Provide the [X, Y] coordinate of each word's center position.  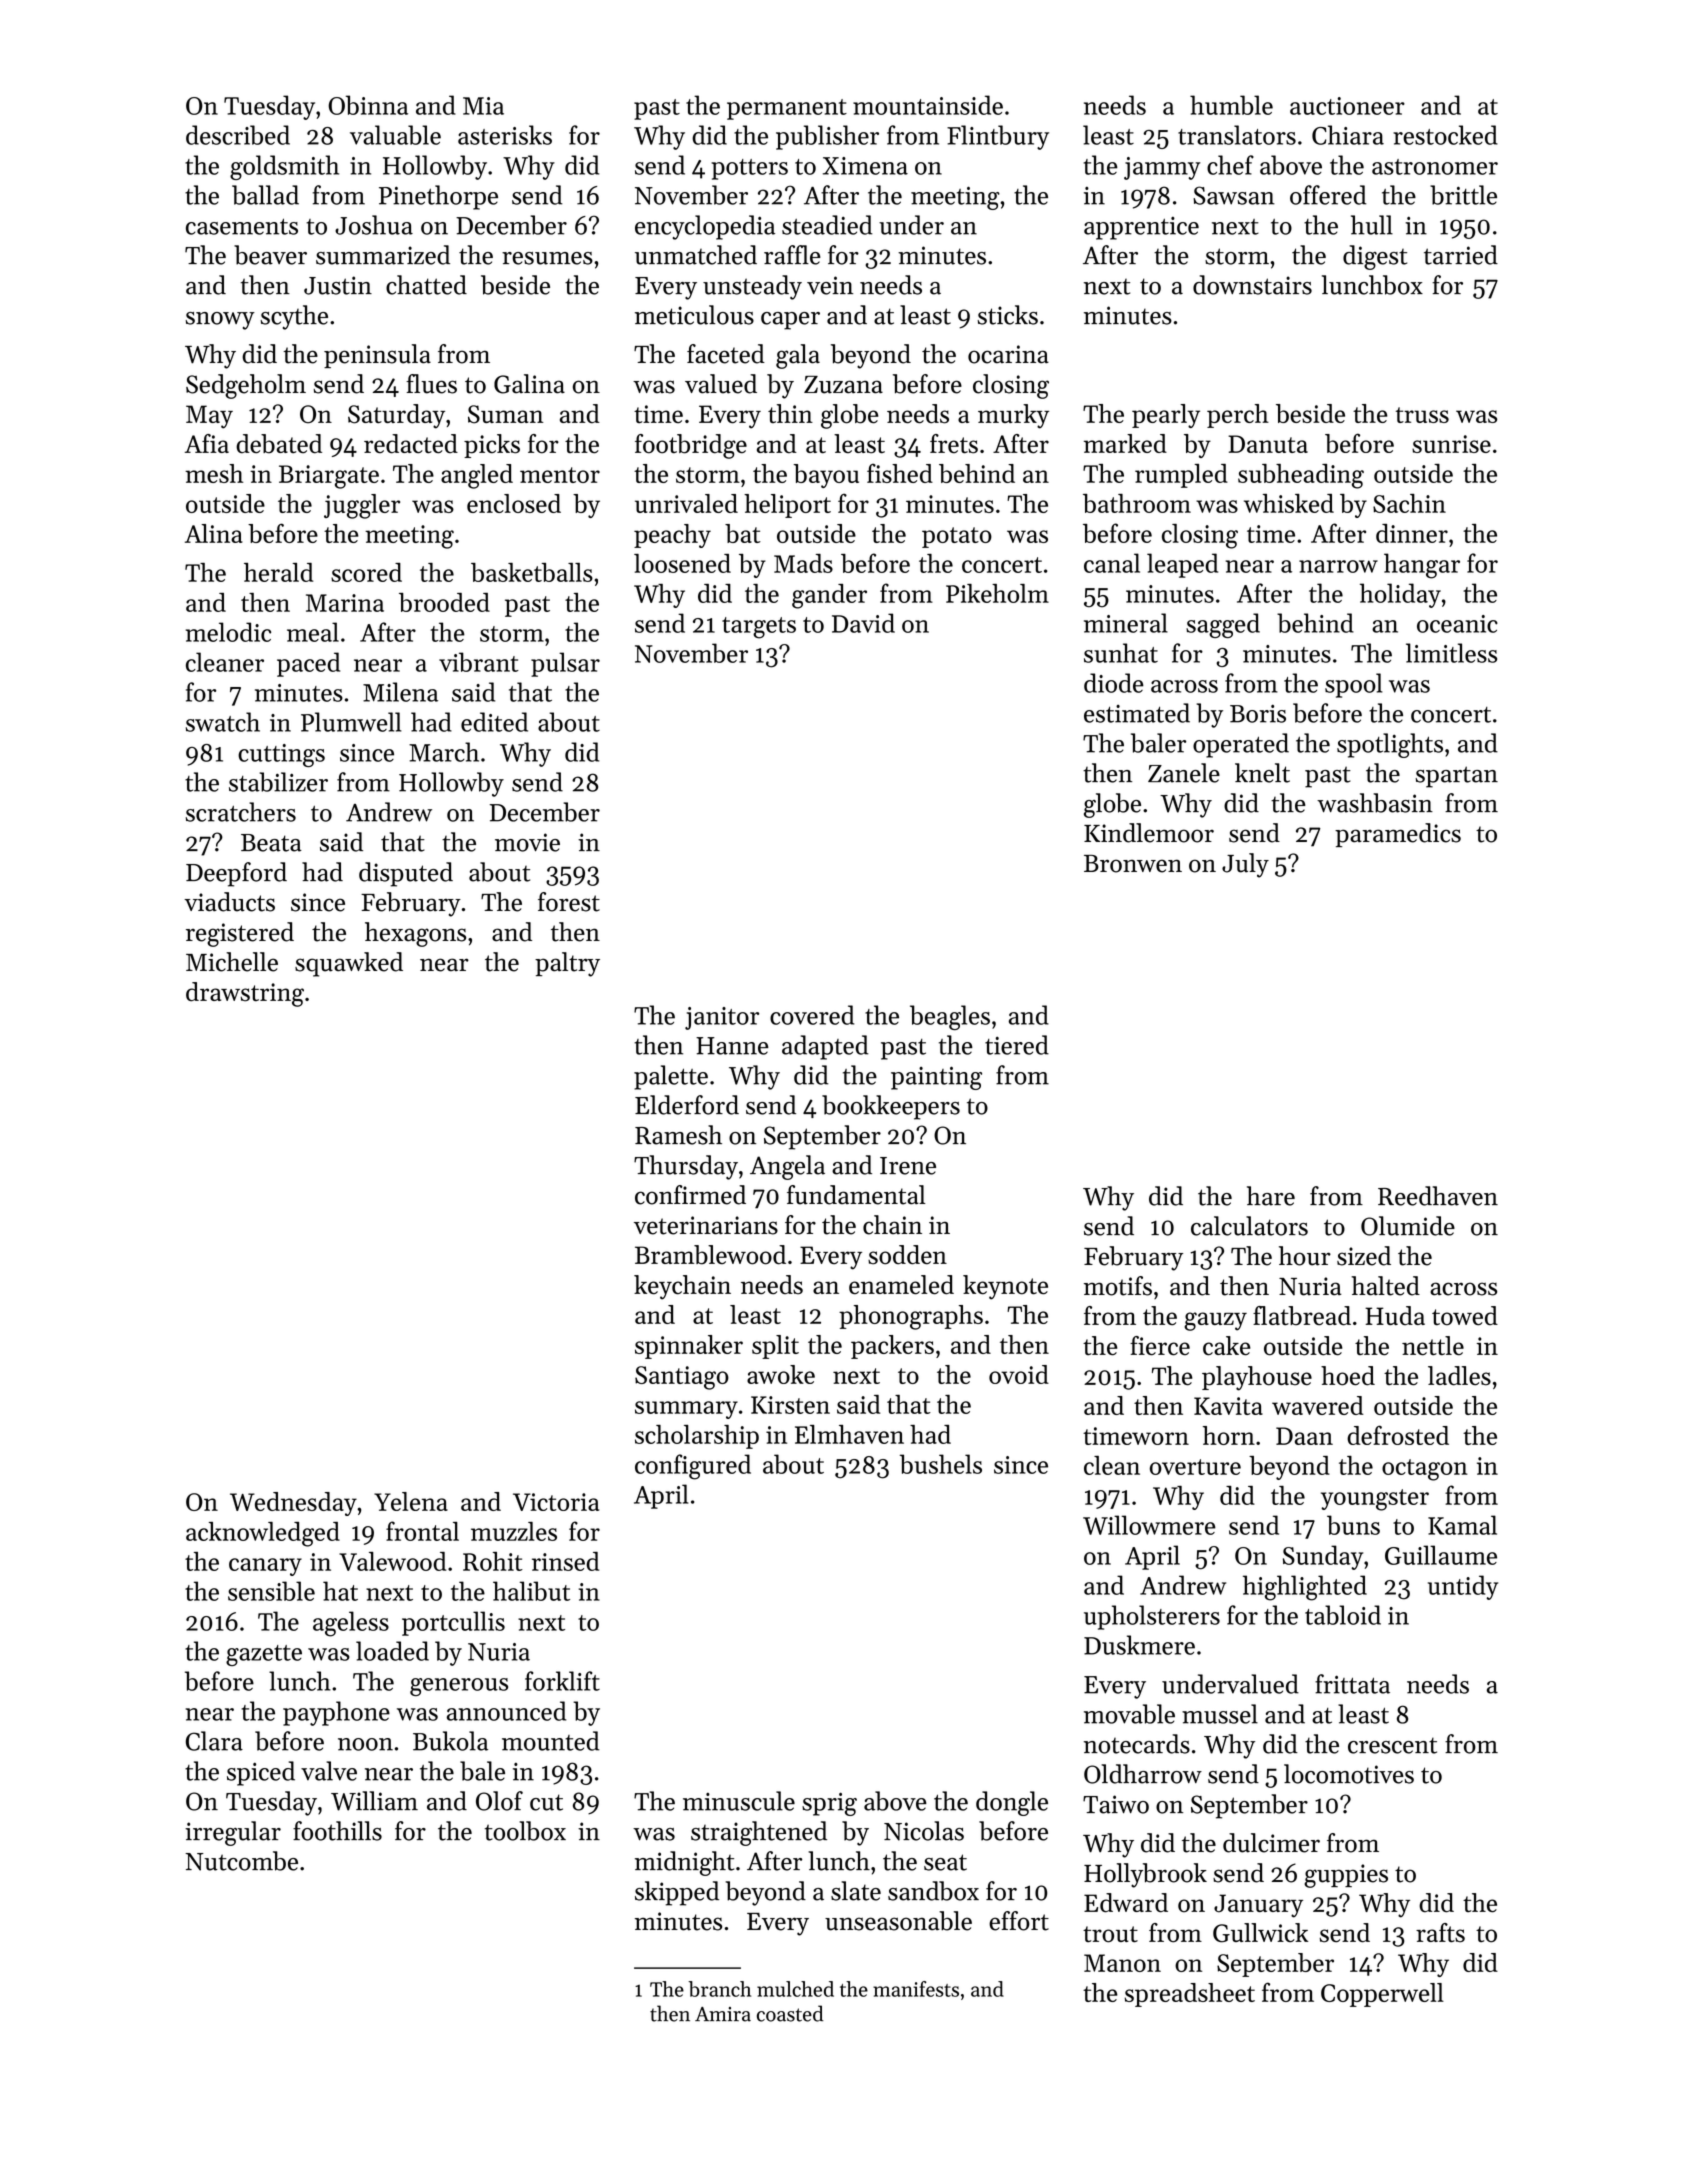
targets [759, 628]
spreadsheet [1190, 1995]
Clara [214, 1741]
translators [1237, 135]
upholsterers [1152, 1617]
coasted [790, 2013]
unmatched [696, 255]
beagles [950, 1017]
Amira [723, 2014]
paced [308, 664]
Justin [338, 285]
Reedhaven [1438, 1196]
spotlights [1390, 745]
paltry [567, 964]
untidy [1463, 1587]
